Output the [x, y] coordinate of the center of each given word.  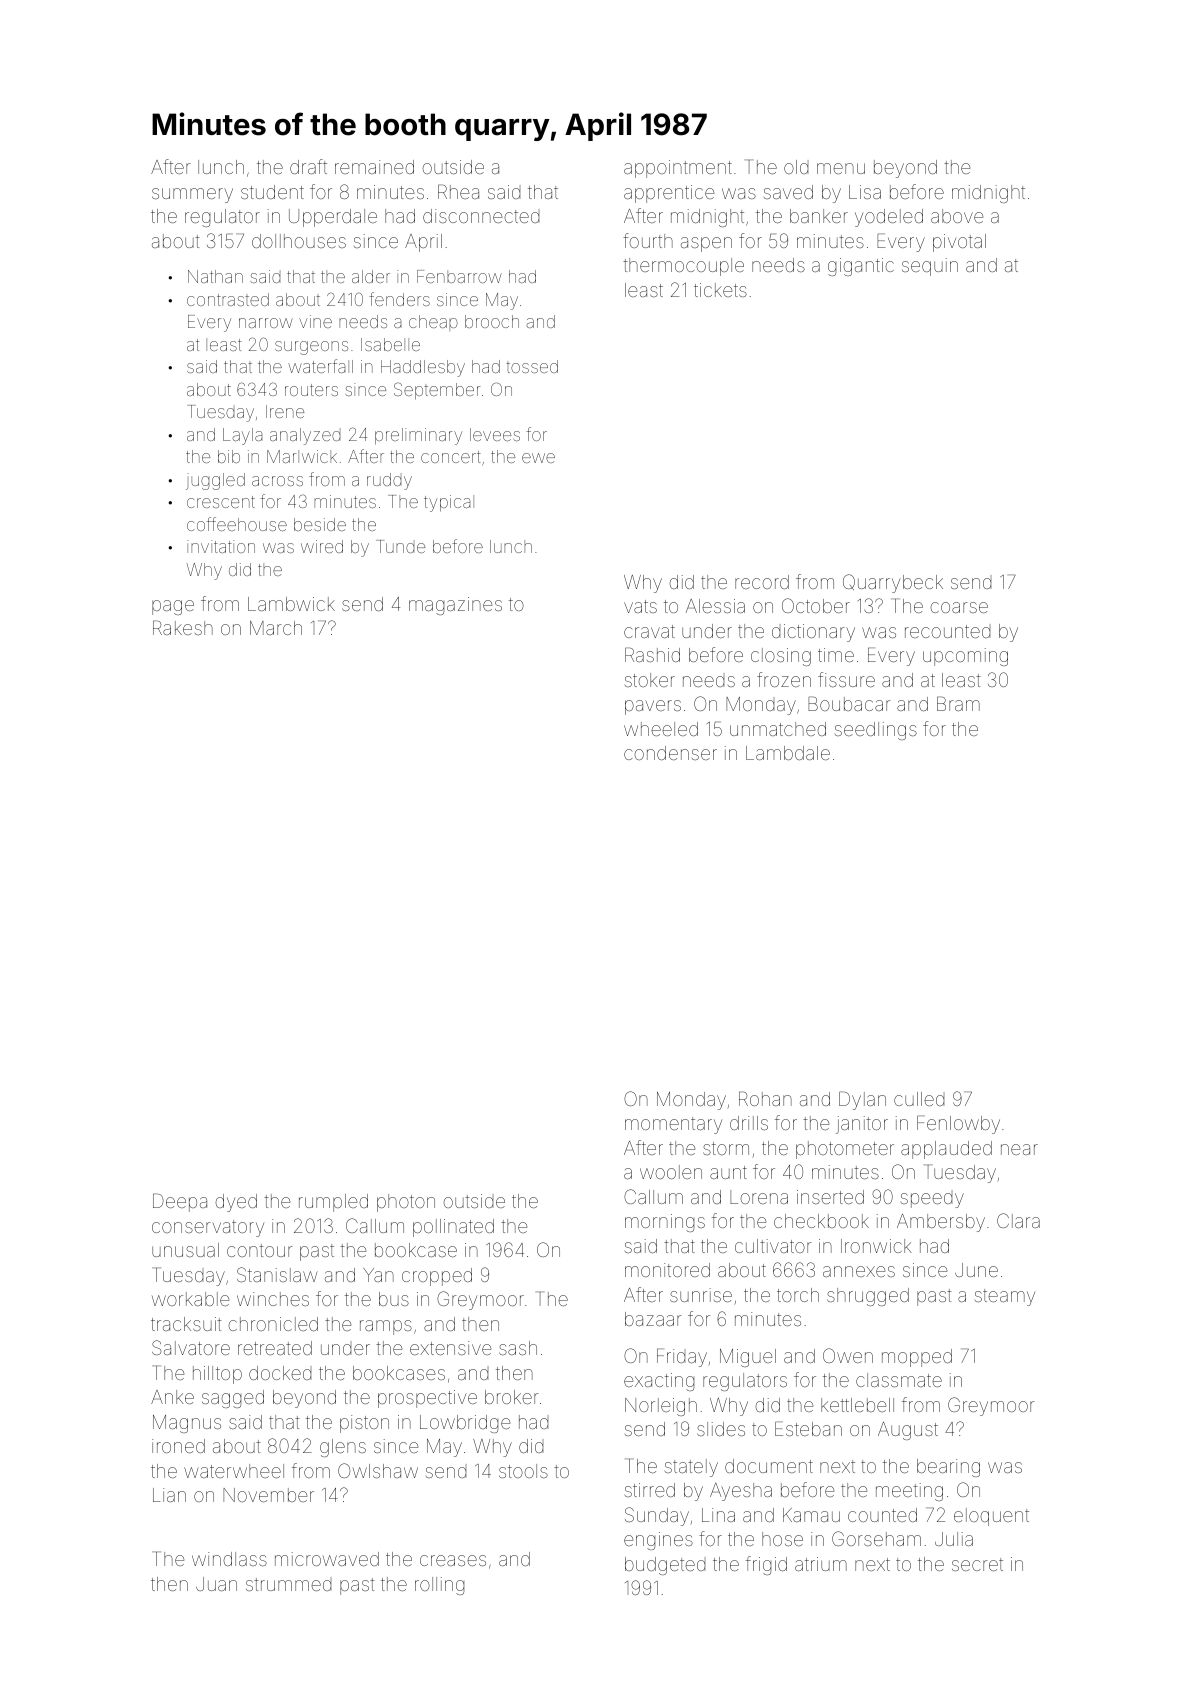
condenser [670, 753]
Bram [958, 703]
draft [308, 166]
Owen [848, 1355]
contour [260, 1250]
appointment [678, 169]
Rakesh [183, 627]
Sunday [657, 1516]
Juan [216, 1584]
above [957, 216]
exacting [659, 1382]
